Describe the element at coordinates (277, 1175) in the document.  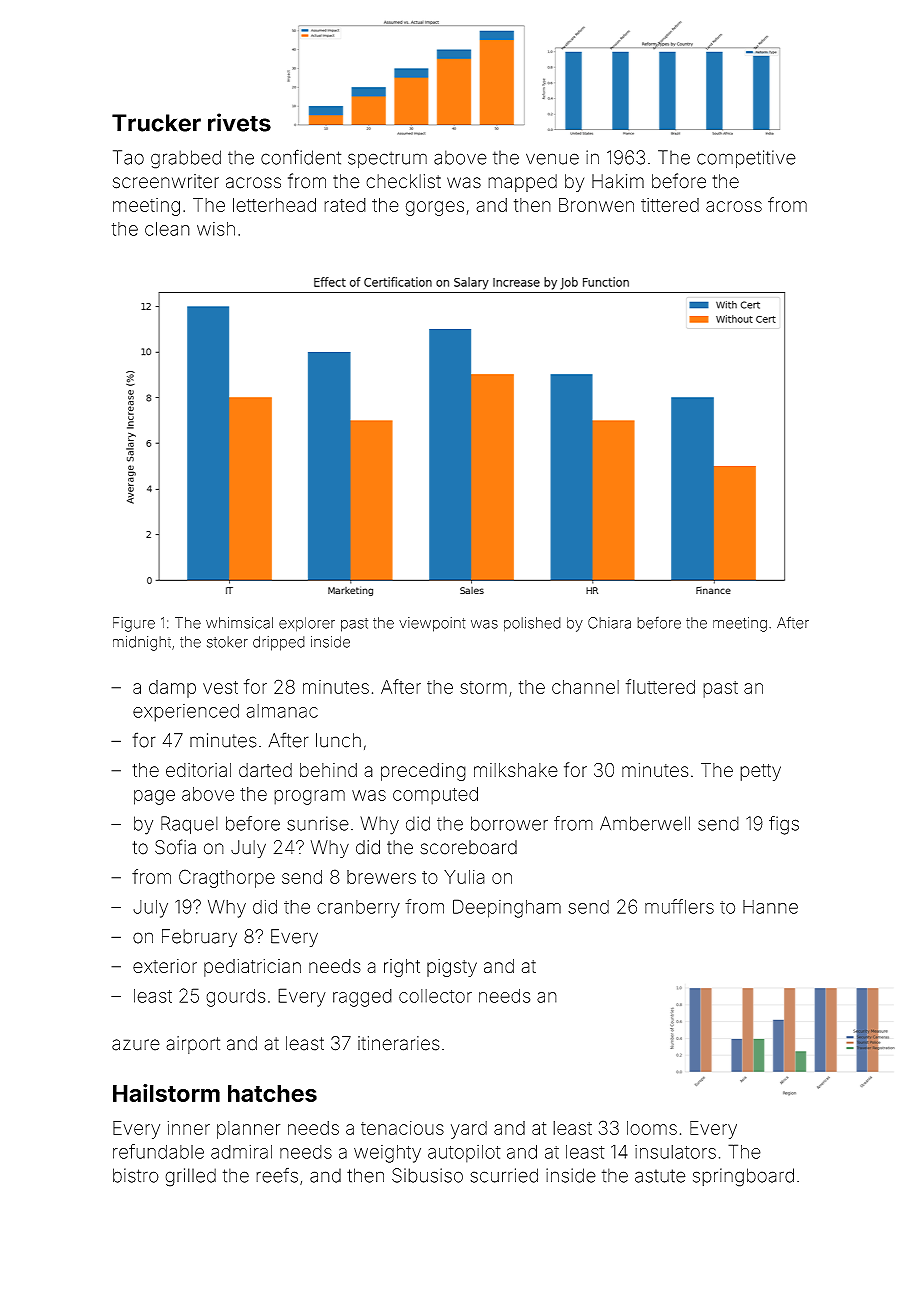
I see `reefs` at that location.
